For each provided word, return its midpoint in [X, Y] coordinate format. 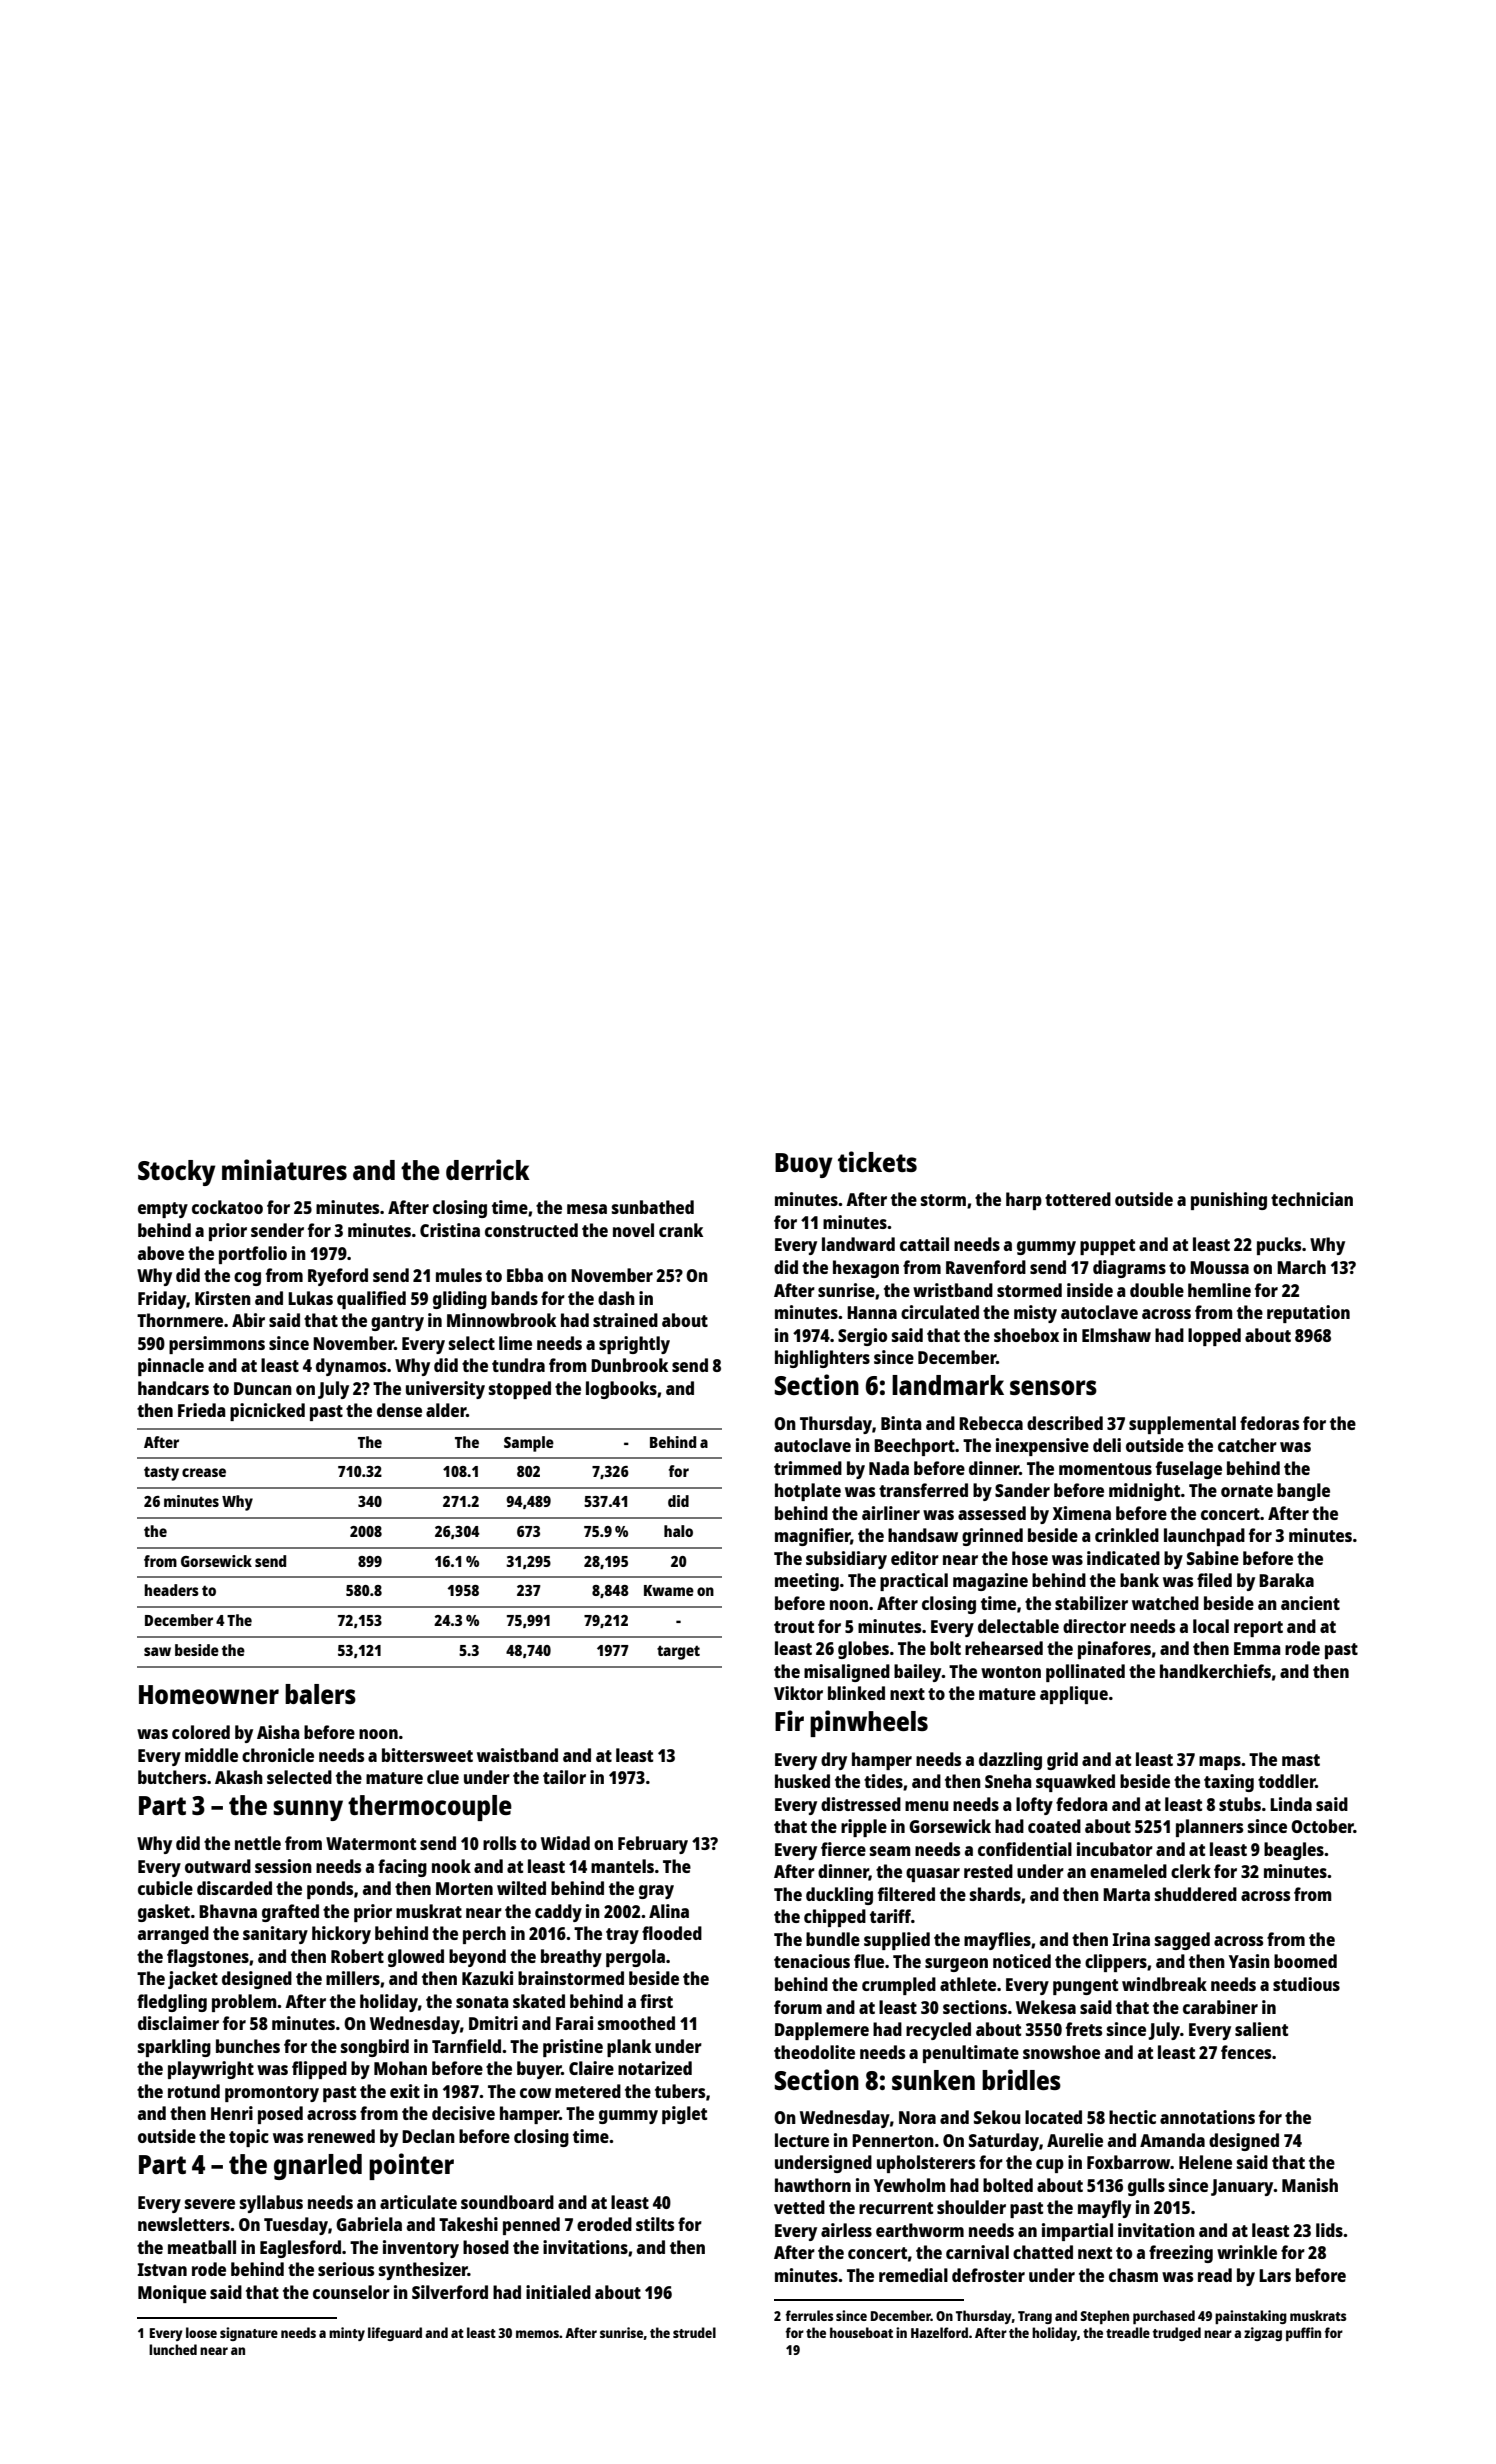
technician [1312, 1199]
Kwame [669, 1590]
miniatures [284, 1169]
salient [1261, 2029]
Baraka [1286, 1580]
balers [320, 1694]
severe [210, 2204]
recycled [938, 2031]
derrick [488, 1169]
